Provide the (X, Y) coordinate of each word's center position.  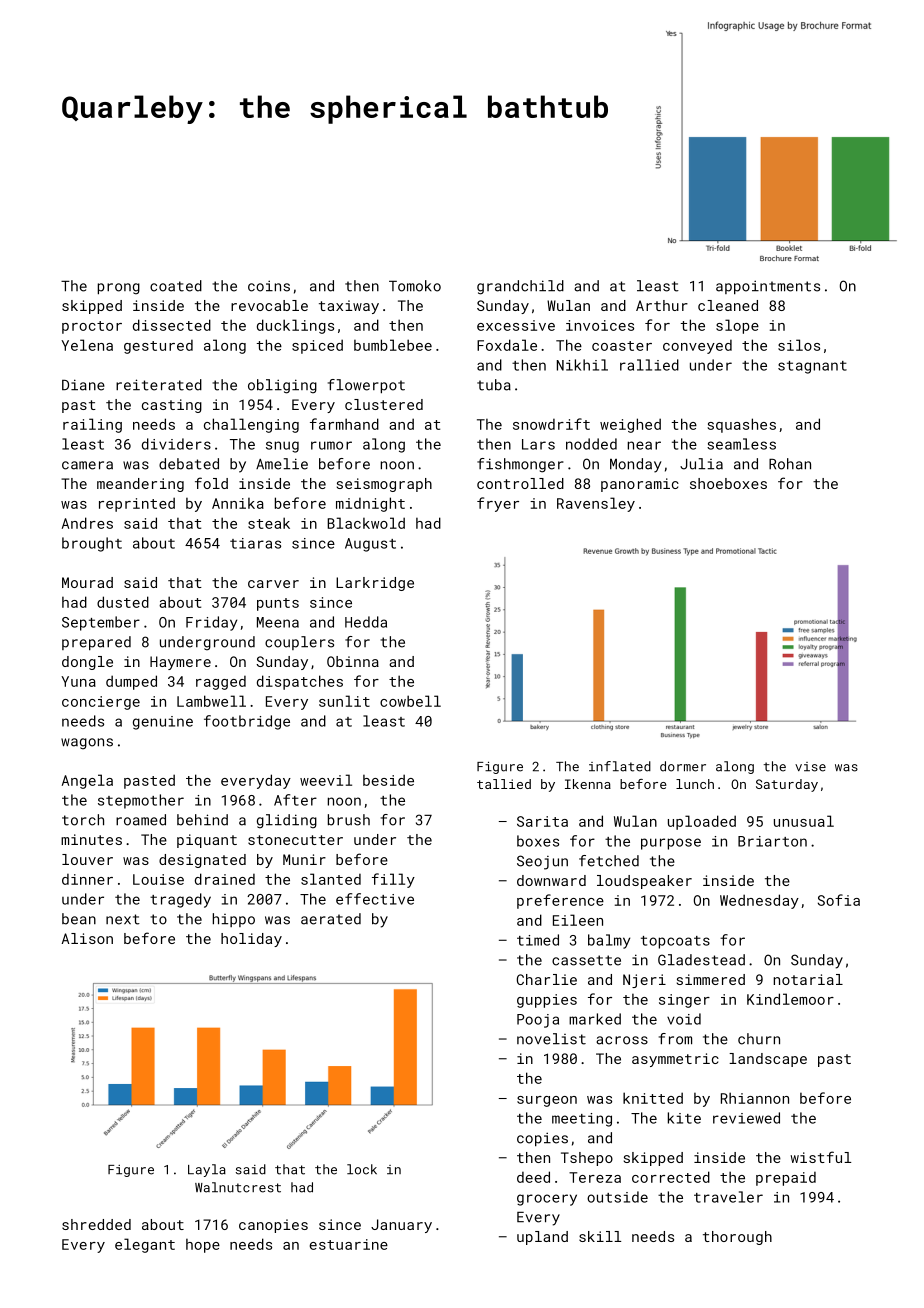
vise (810, 767)
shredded (96, 1224)
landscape (768, 1060)
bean (79, 919)
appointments (768, 287)
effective (375, 899)
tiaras (255, 543)
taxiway (349, 307)
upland (542, 1238)
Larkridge (375, 584)
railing (92, 425)
